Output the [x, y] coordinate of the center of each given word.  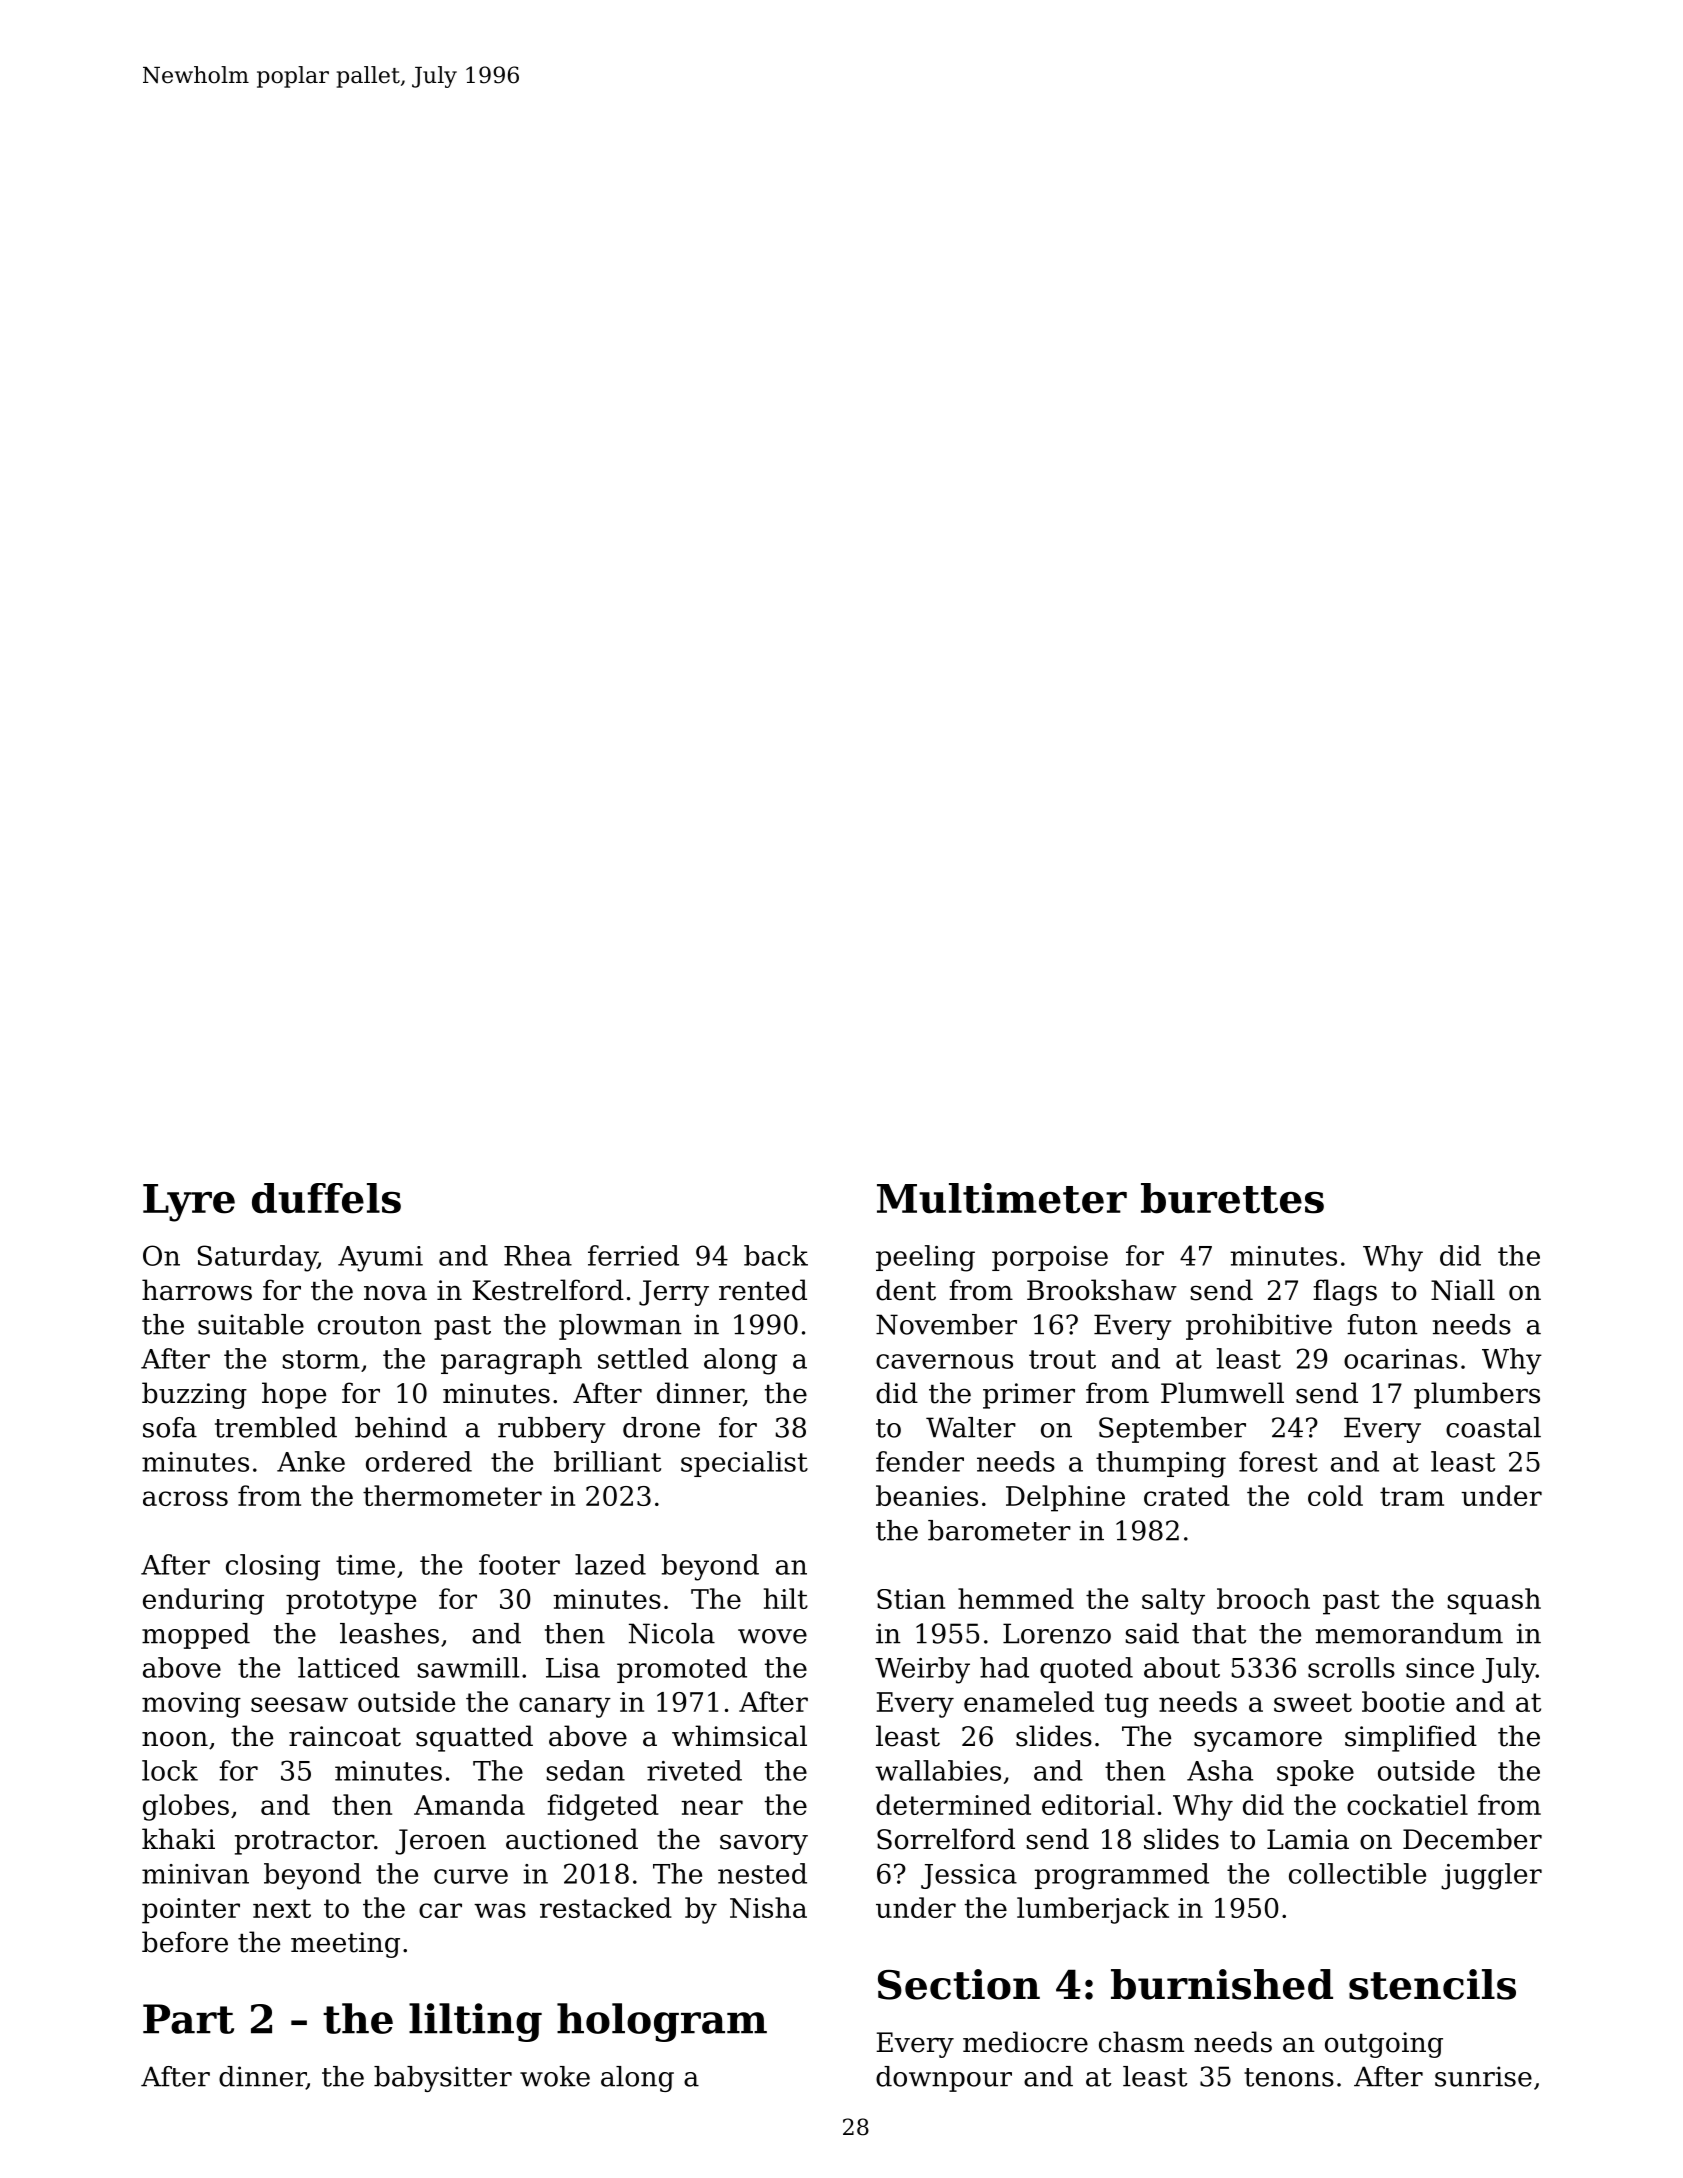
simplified [1411, 1738]
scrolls [1351, 1667]
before [185, 1942]
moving [191, 1705]
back [776, 1255]
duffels [326, 1198]
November [946, 1324]
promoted [682, 1670]
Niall [1463, 1290]
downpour [944, 2079]
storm [321, 1359]
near [712, 1807]
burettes [1232, 1198]
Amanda [469, 1804]
